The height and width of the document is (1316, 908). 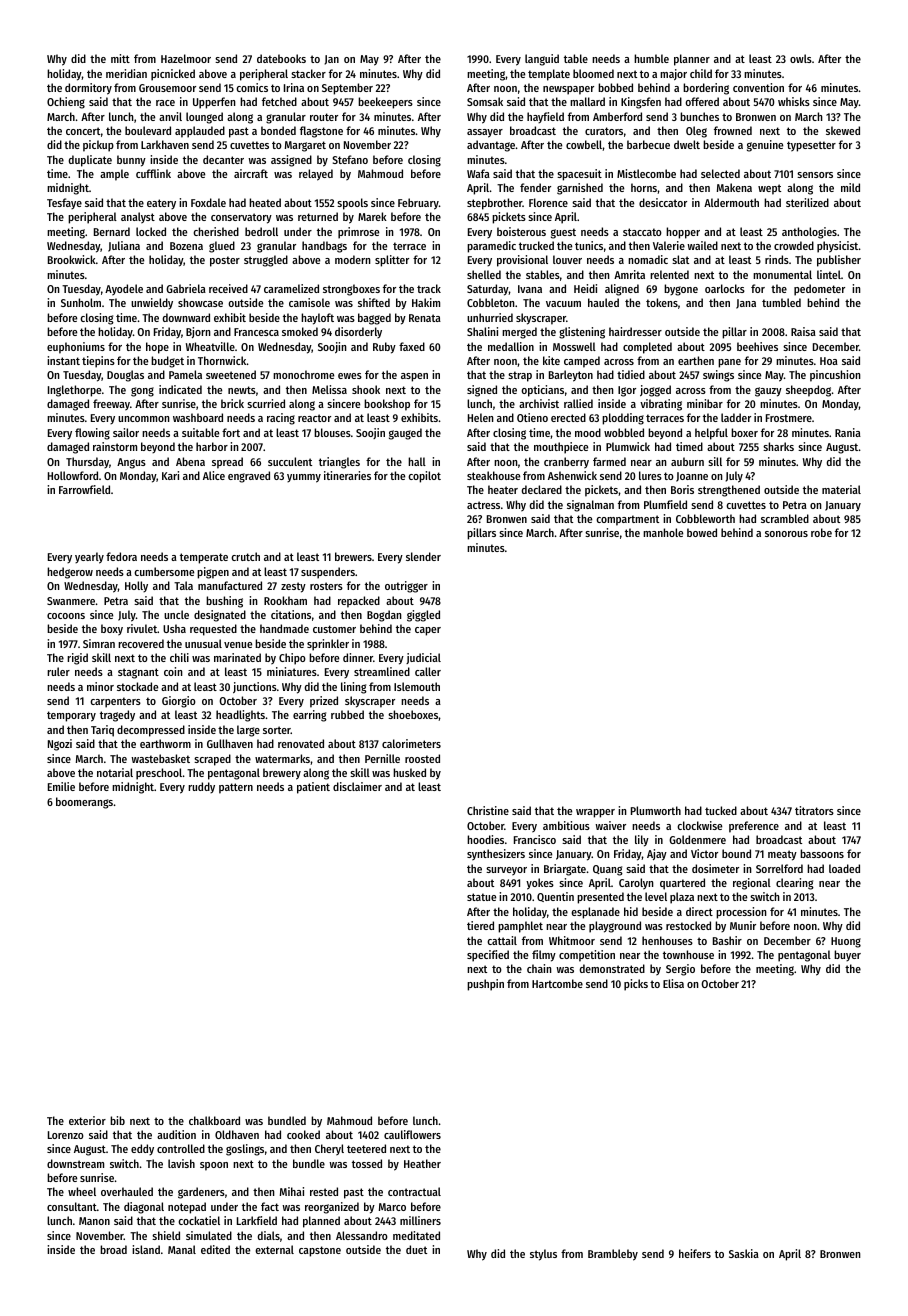 What do you see at coordinates (423, 616) in the document?
I see `giggled` at bounding box center [423, 616].
